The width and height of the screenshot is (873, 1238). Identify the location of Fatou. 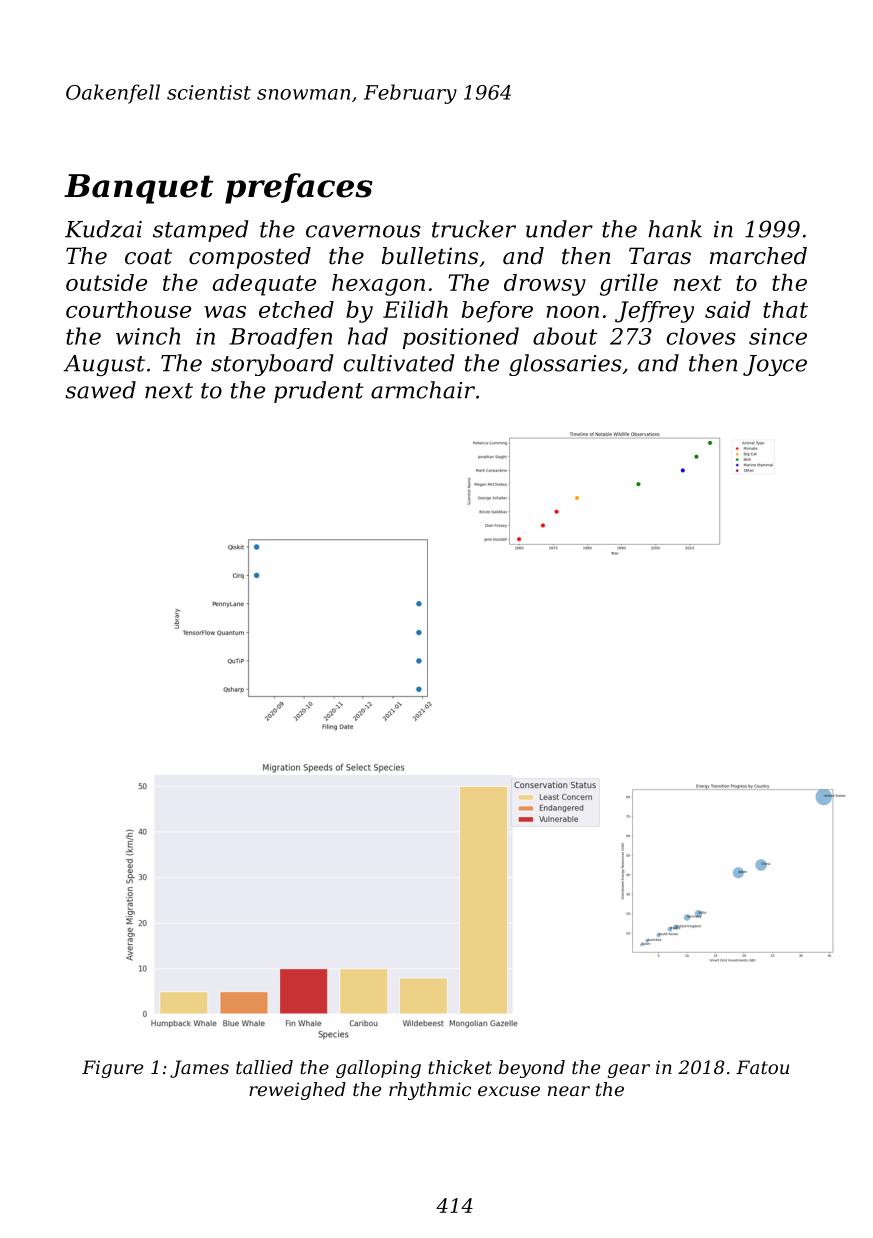
(762, 1067).
